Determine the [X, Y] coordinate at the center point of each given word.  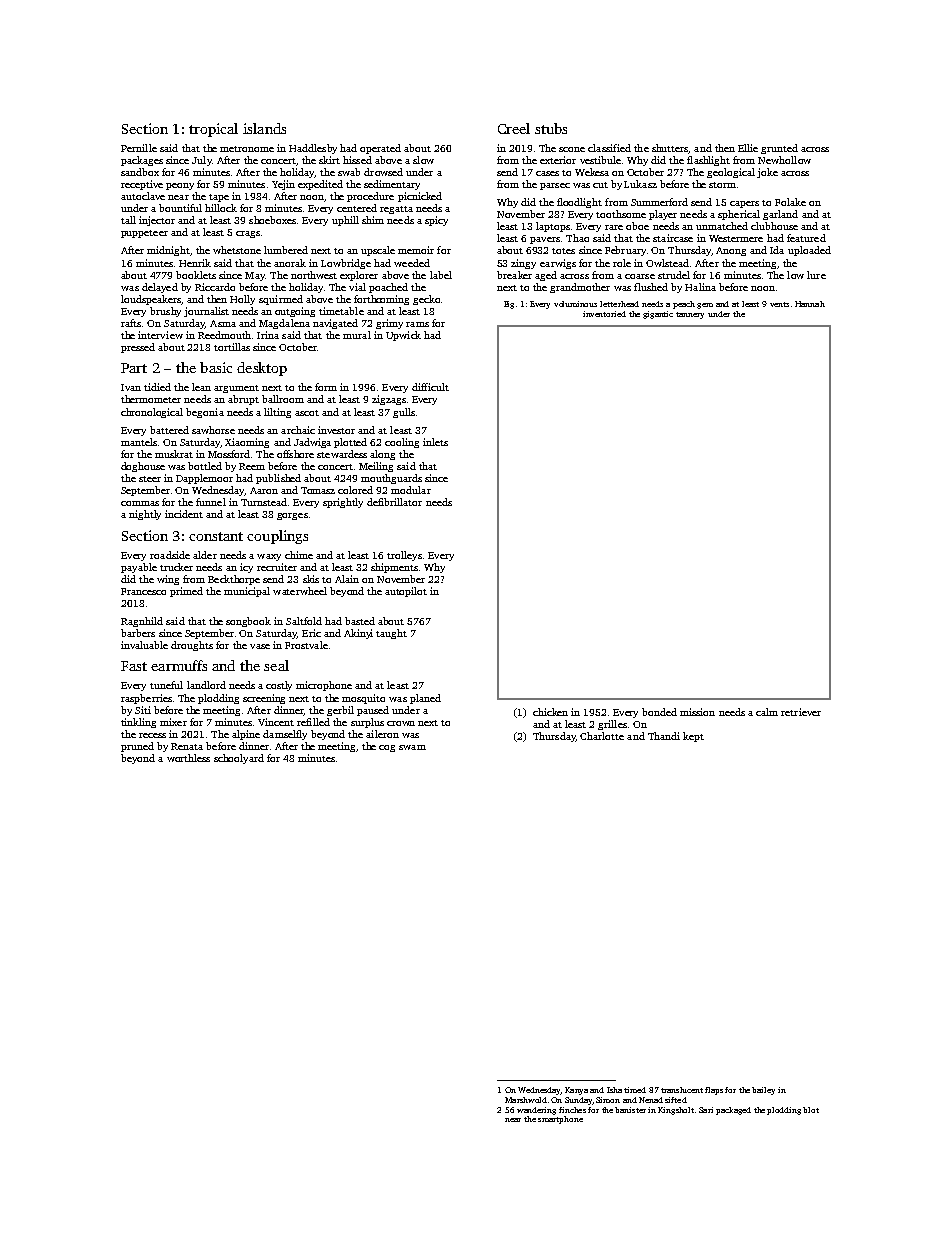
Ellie [748, 148]
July [202, 161]
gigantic [658, 315]
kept [693, 737]
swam [412, 747]
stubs [551, 128]
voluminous [575, 304]
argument [236, 389]
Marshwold [526, 1100]
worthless [188, 758]
